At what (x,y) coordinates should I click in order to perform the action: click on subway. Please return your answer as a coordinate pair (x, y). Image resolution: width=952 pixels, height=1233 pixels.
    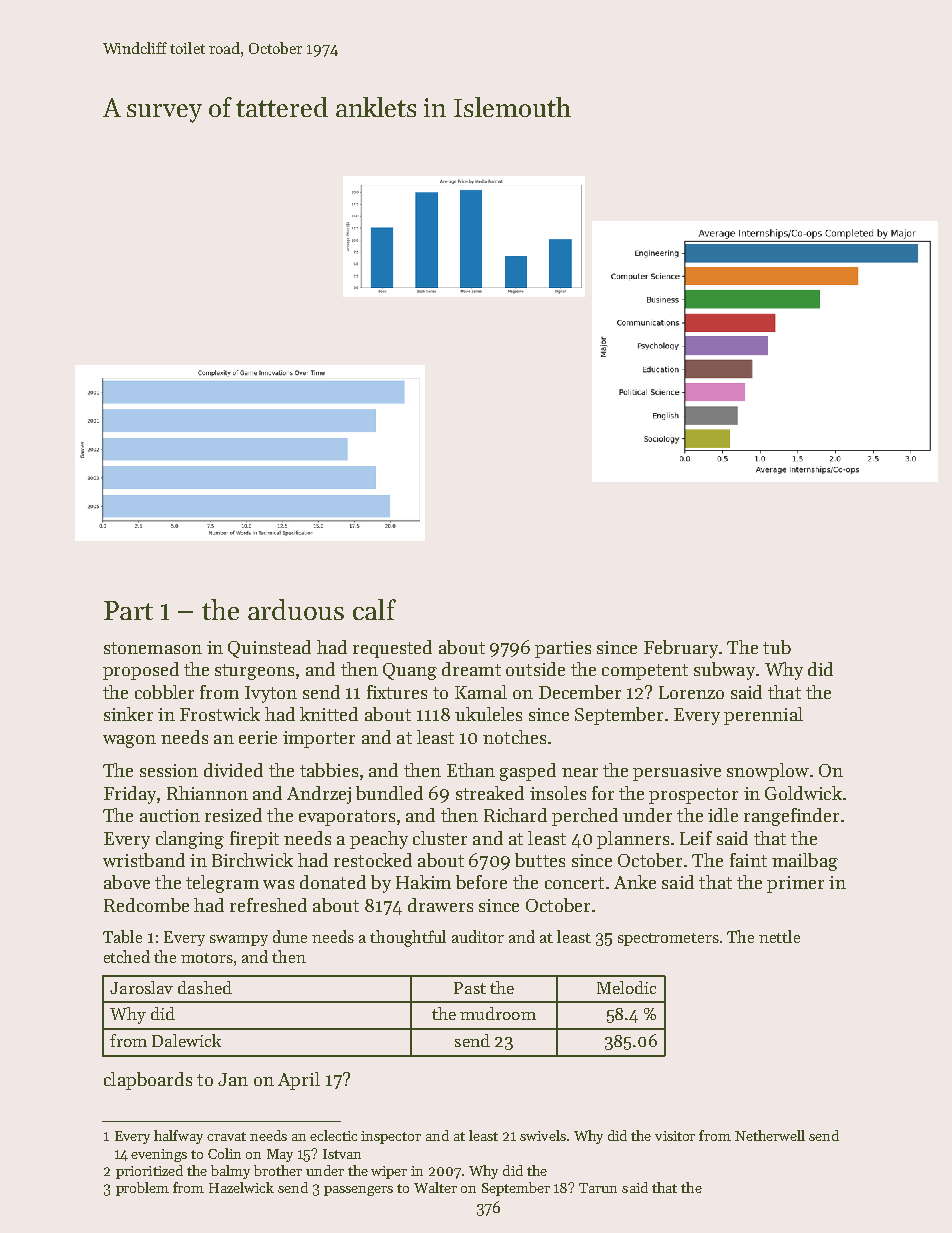
    Looking at the image, I should click on (724, 671).
